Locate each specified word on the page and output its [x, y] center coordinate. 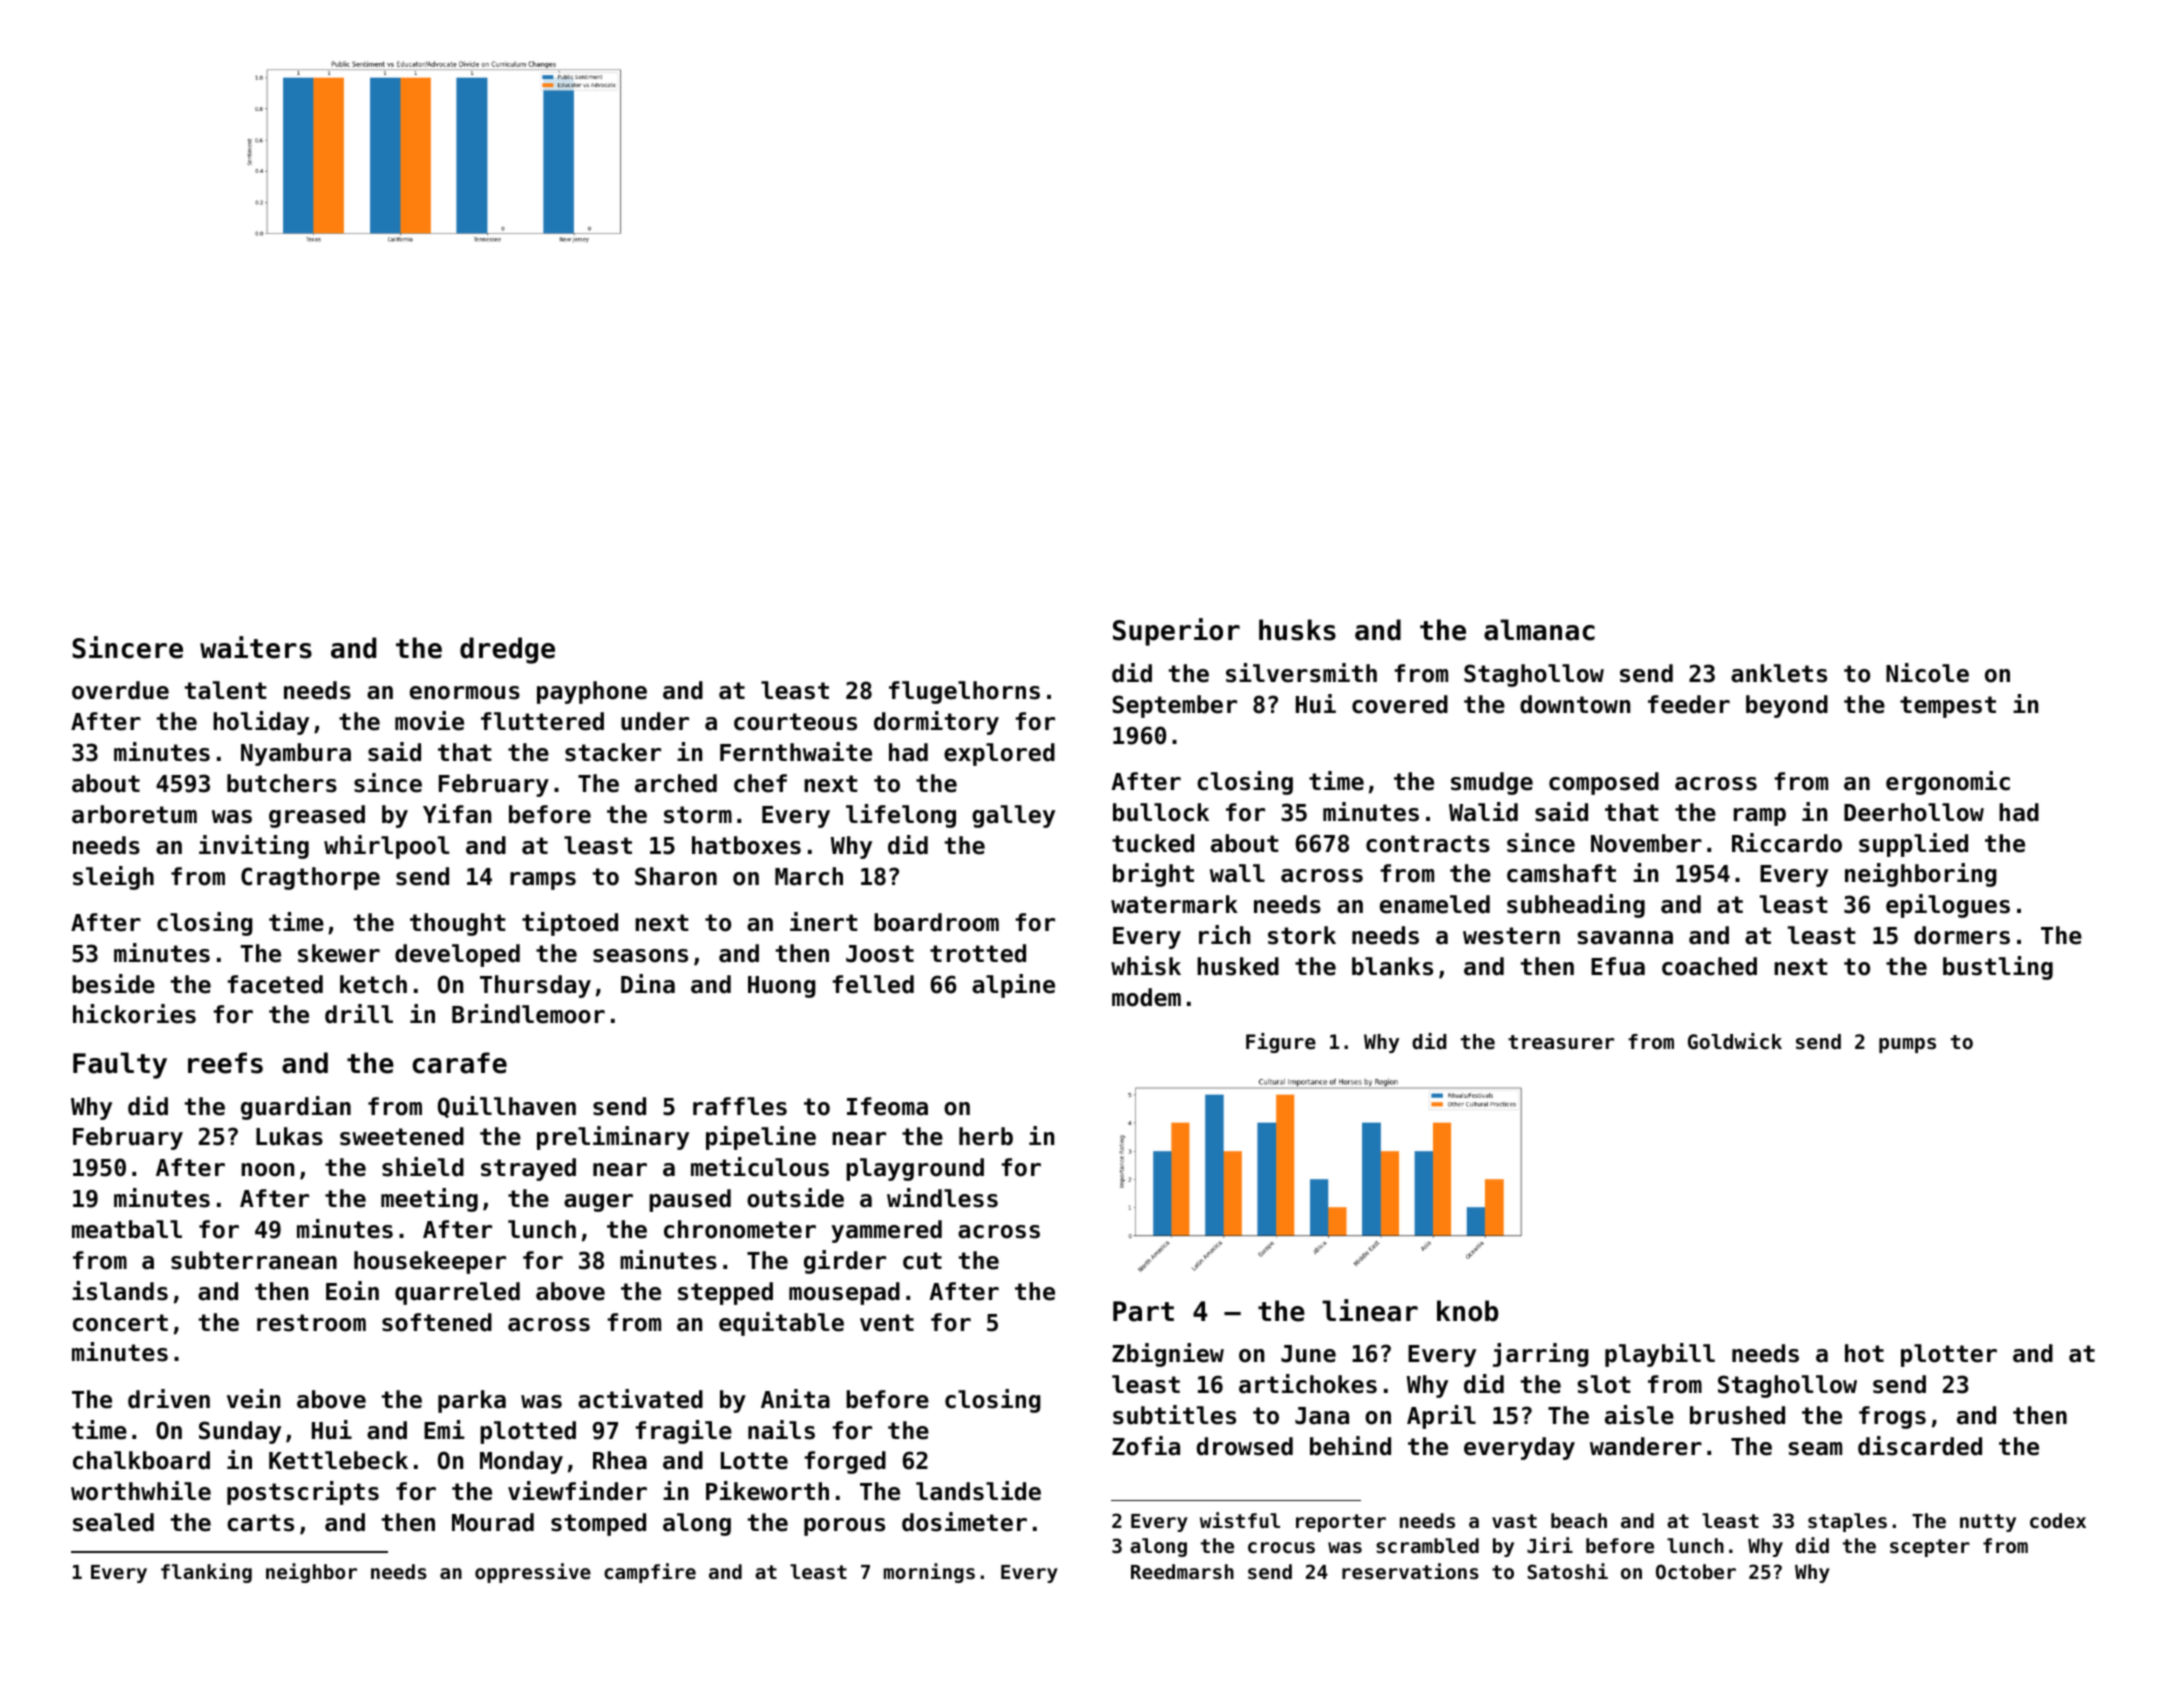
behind [1350, 1446]
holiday [261, 723]
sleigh [113, 878]
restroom [311, 1323]
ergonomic [1948, 783]
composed [1604, 783]
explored [999, 754]
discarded [1920, 1446]
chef [760, 783]
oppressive [533, 1573]
